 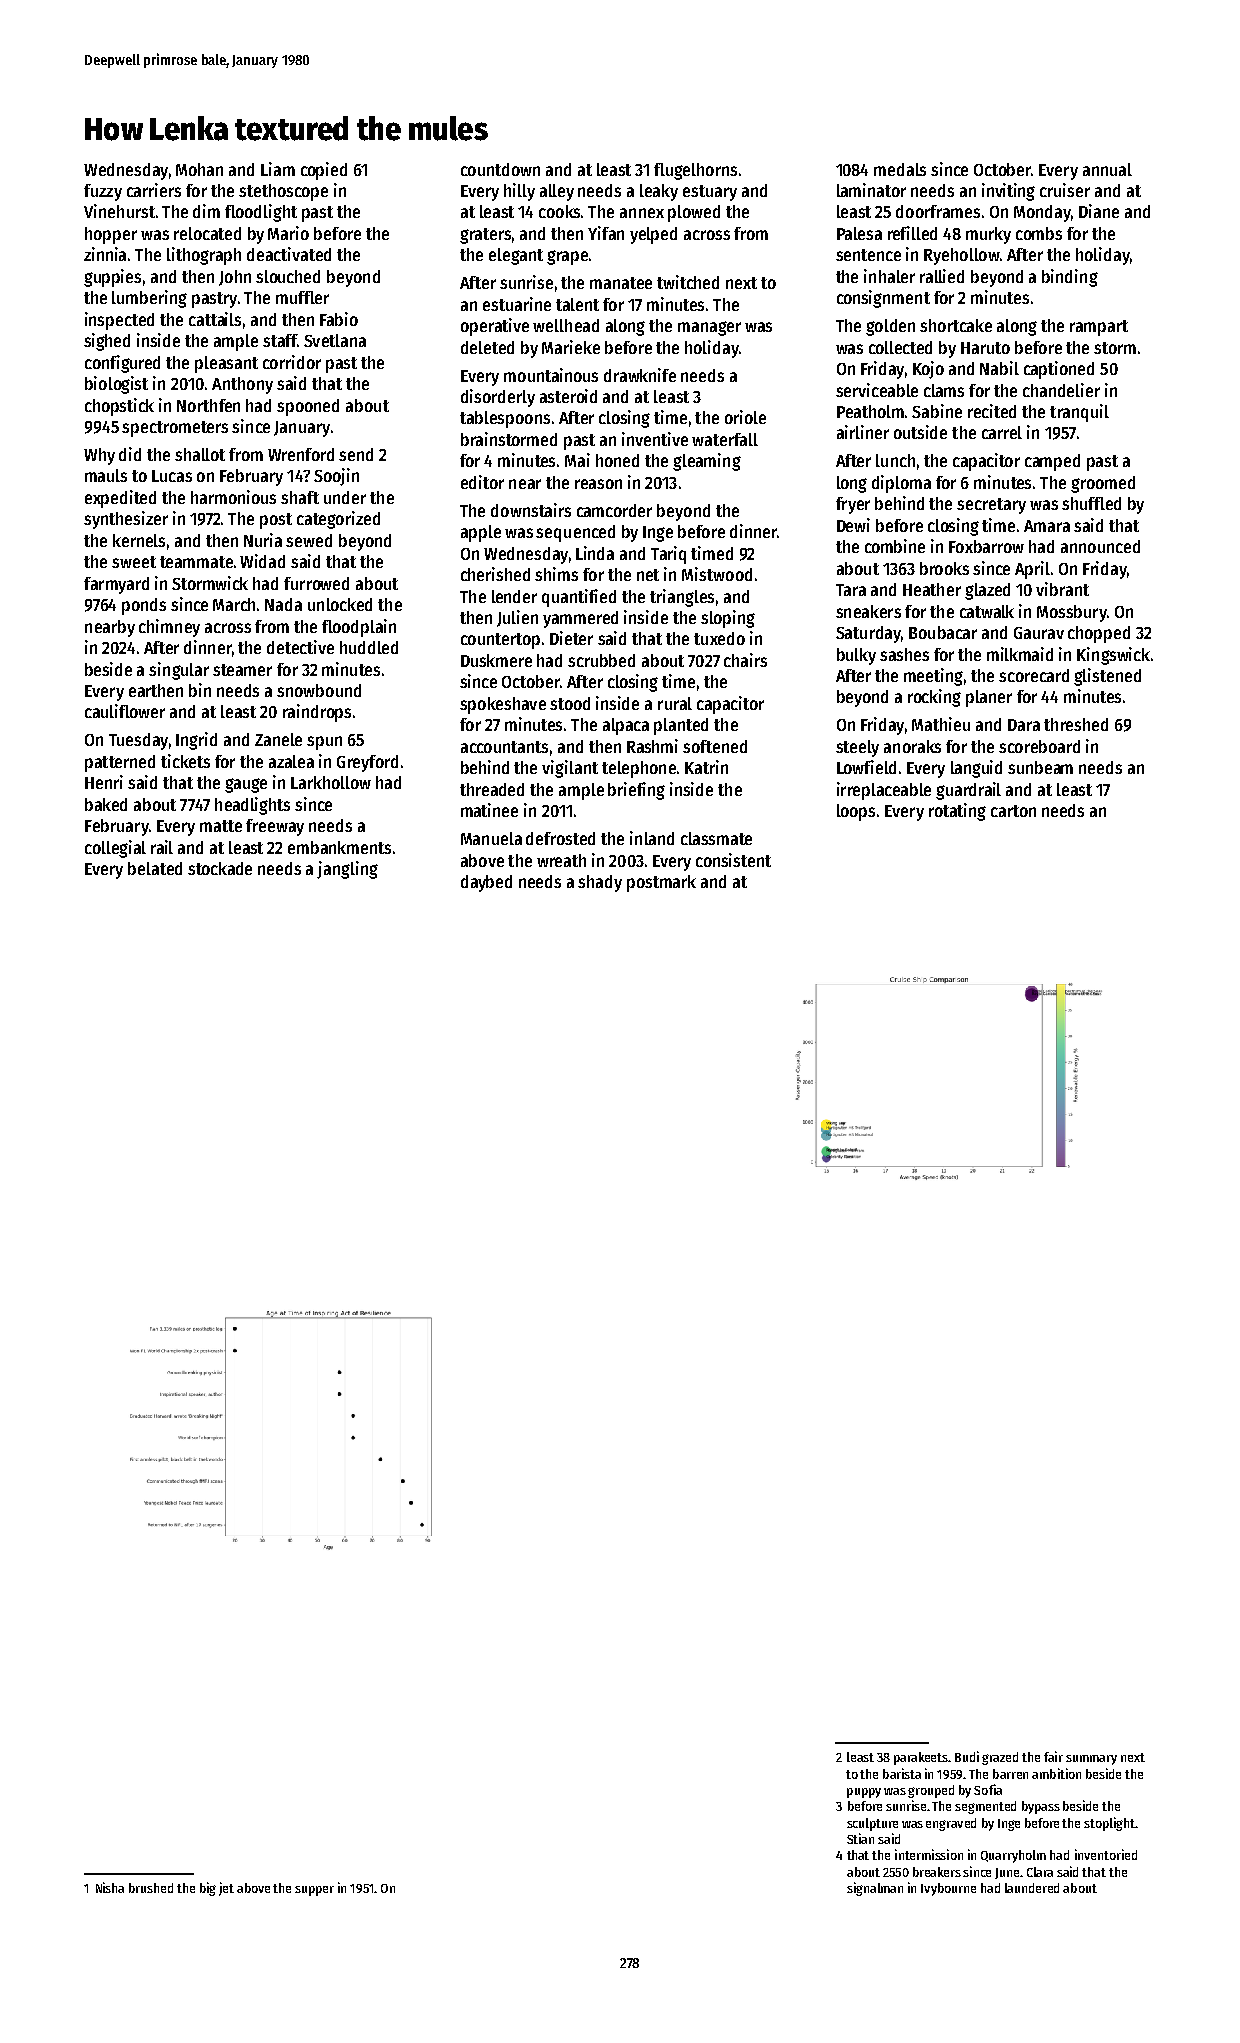 I want to click on classmate, so click(x=716, y=838).
